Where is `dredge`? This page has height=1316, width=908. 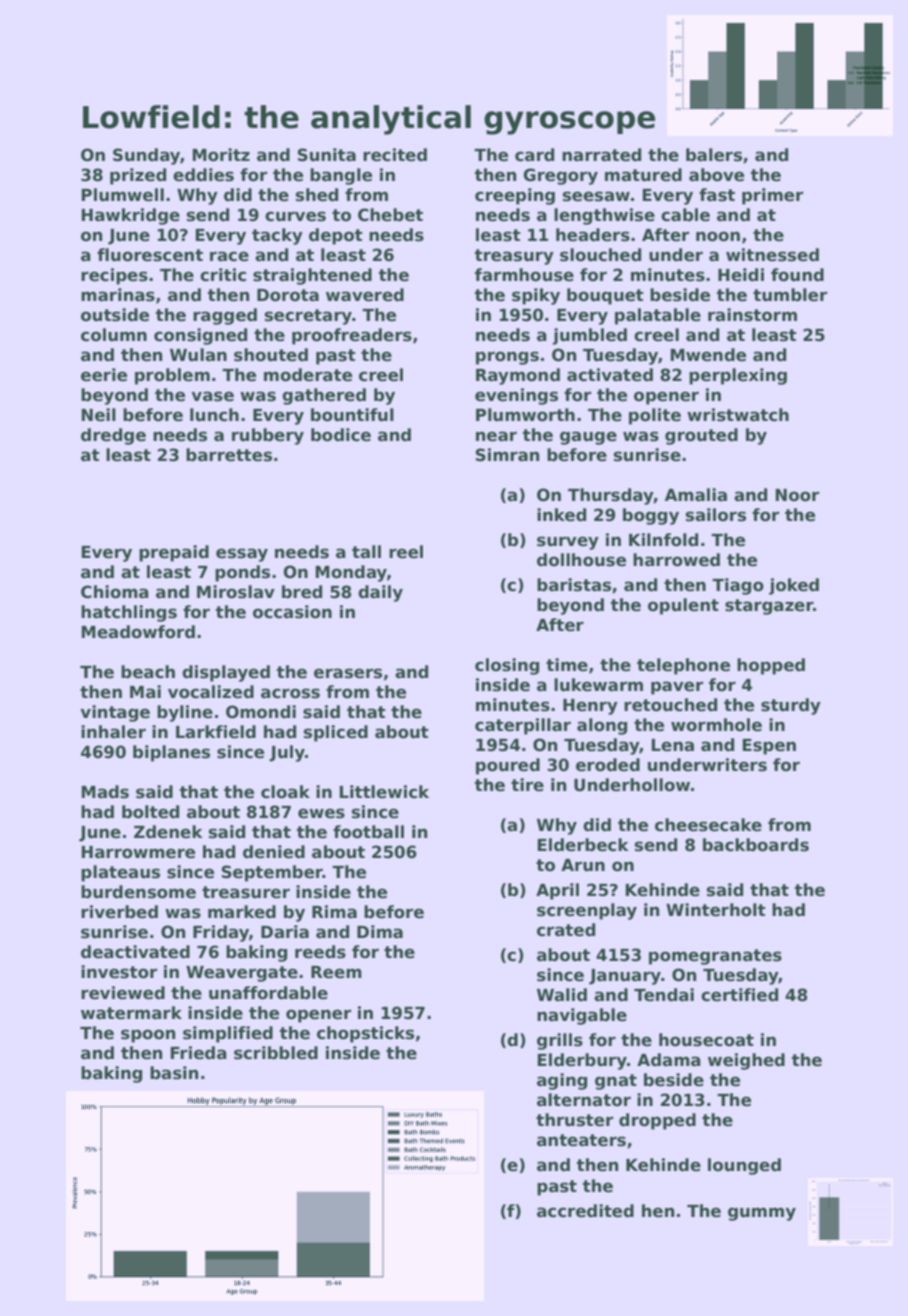 dredge is located at coordinates (113, 436).
